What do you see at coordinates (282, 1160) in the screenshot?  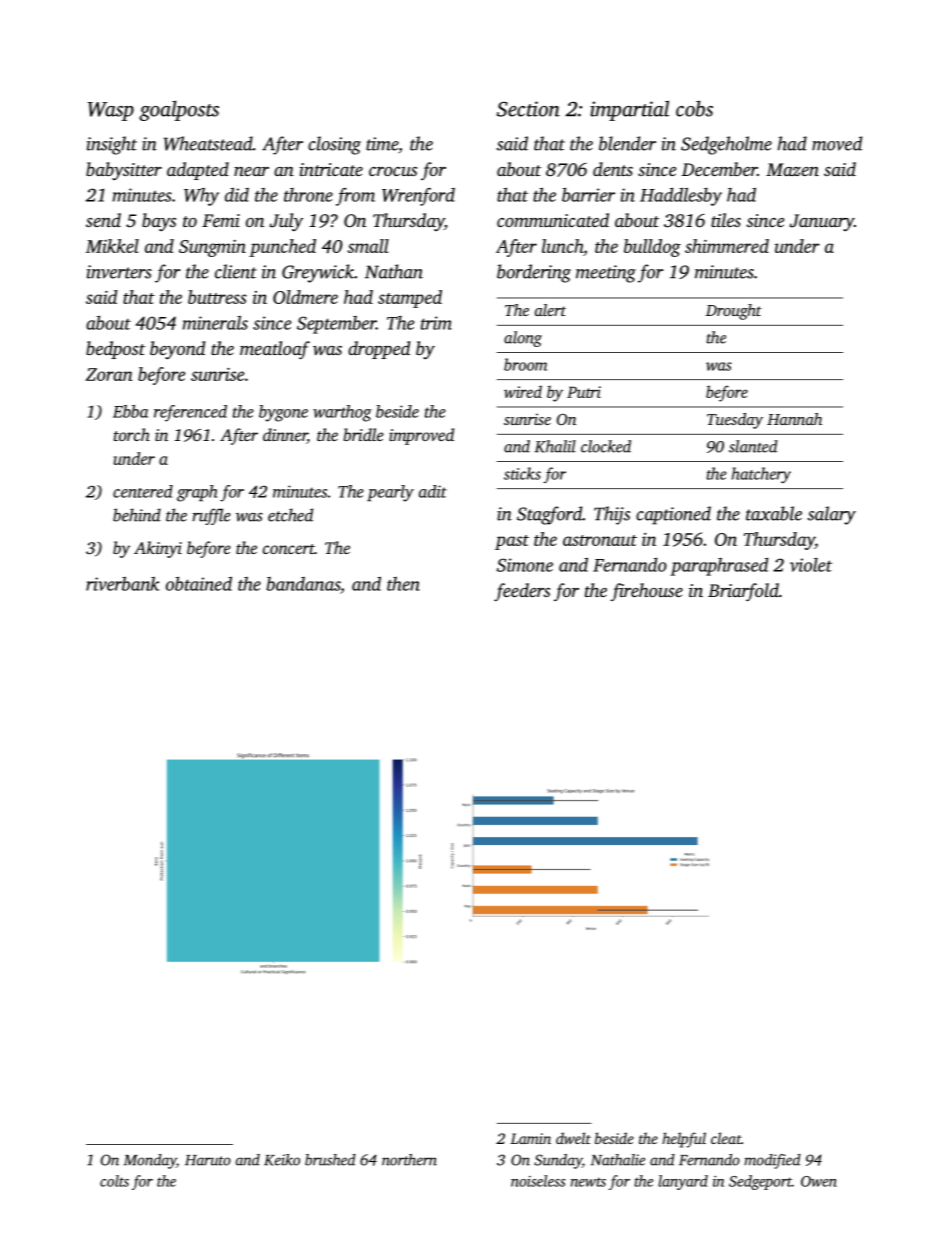 I see `Keiko` at bounding box center [282, 1160].
